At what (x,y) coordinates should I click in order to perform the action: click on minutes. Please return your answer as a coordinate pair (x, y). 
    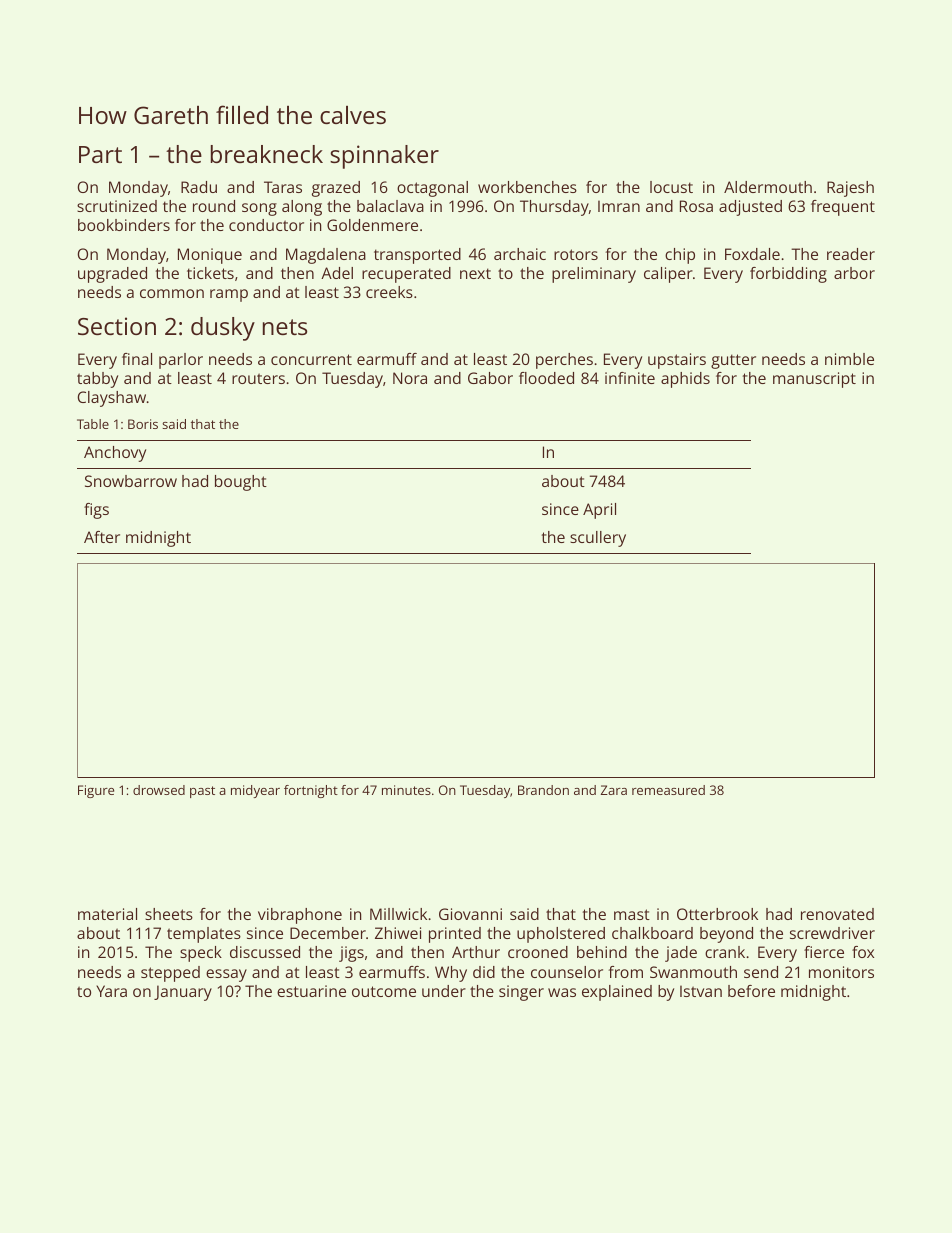
    Looking at the image, I should click on (406, 790).
